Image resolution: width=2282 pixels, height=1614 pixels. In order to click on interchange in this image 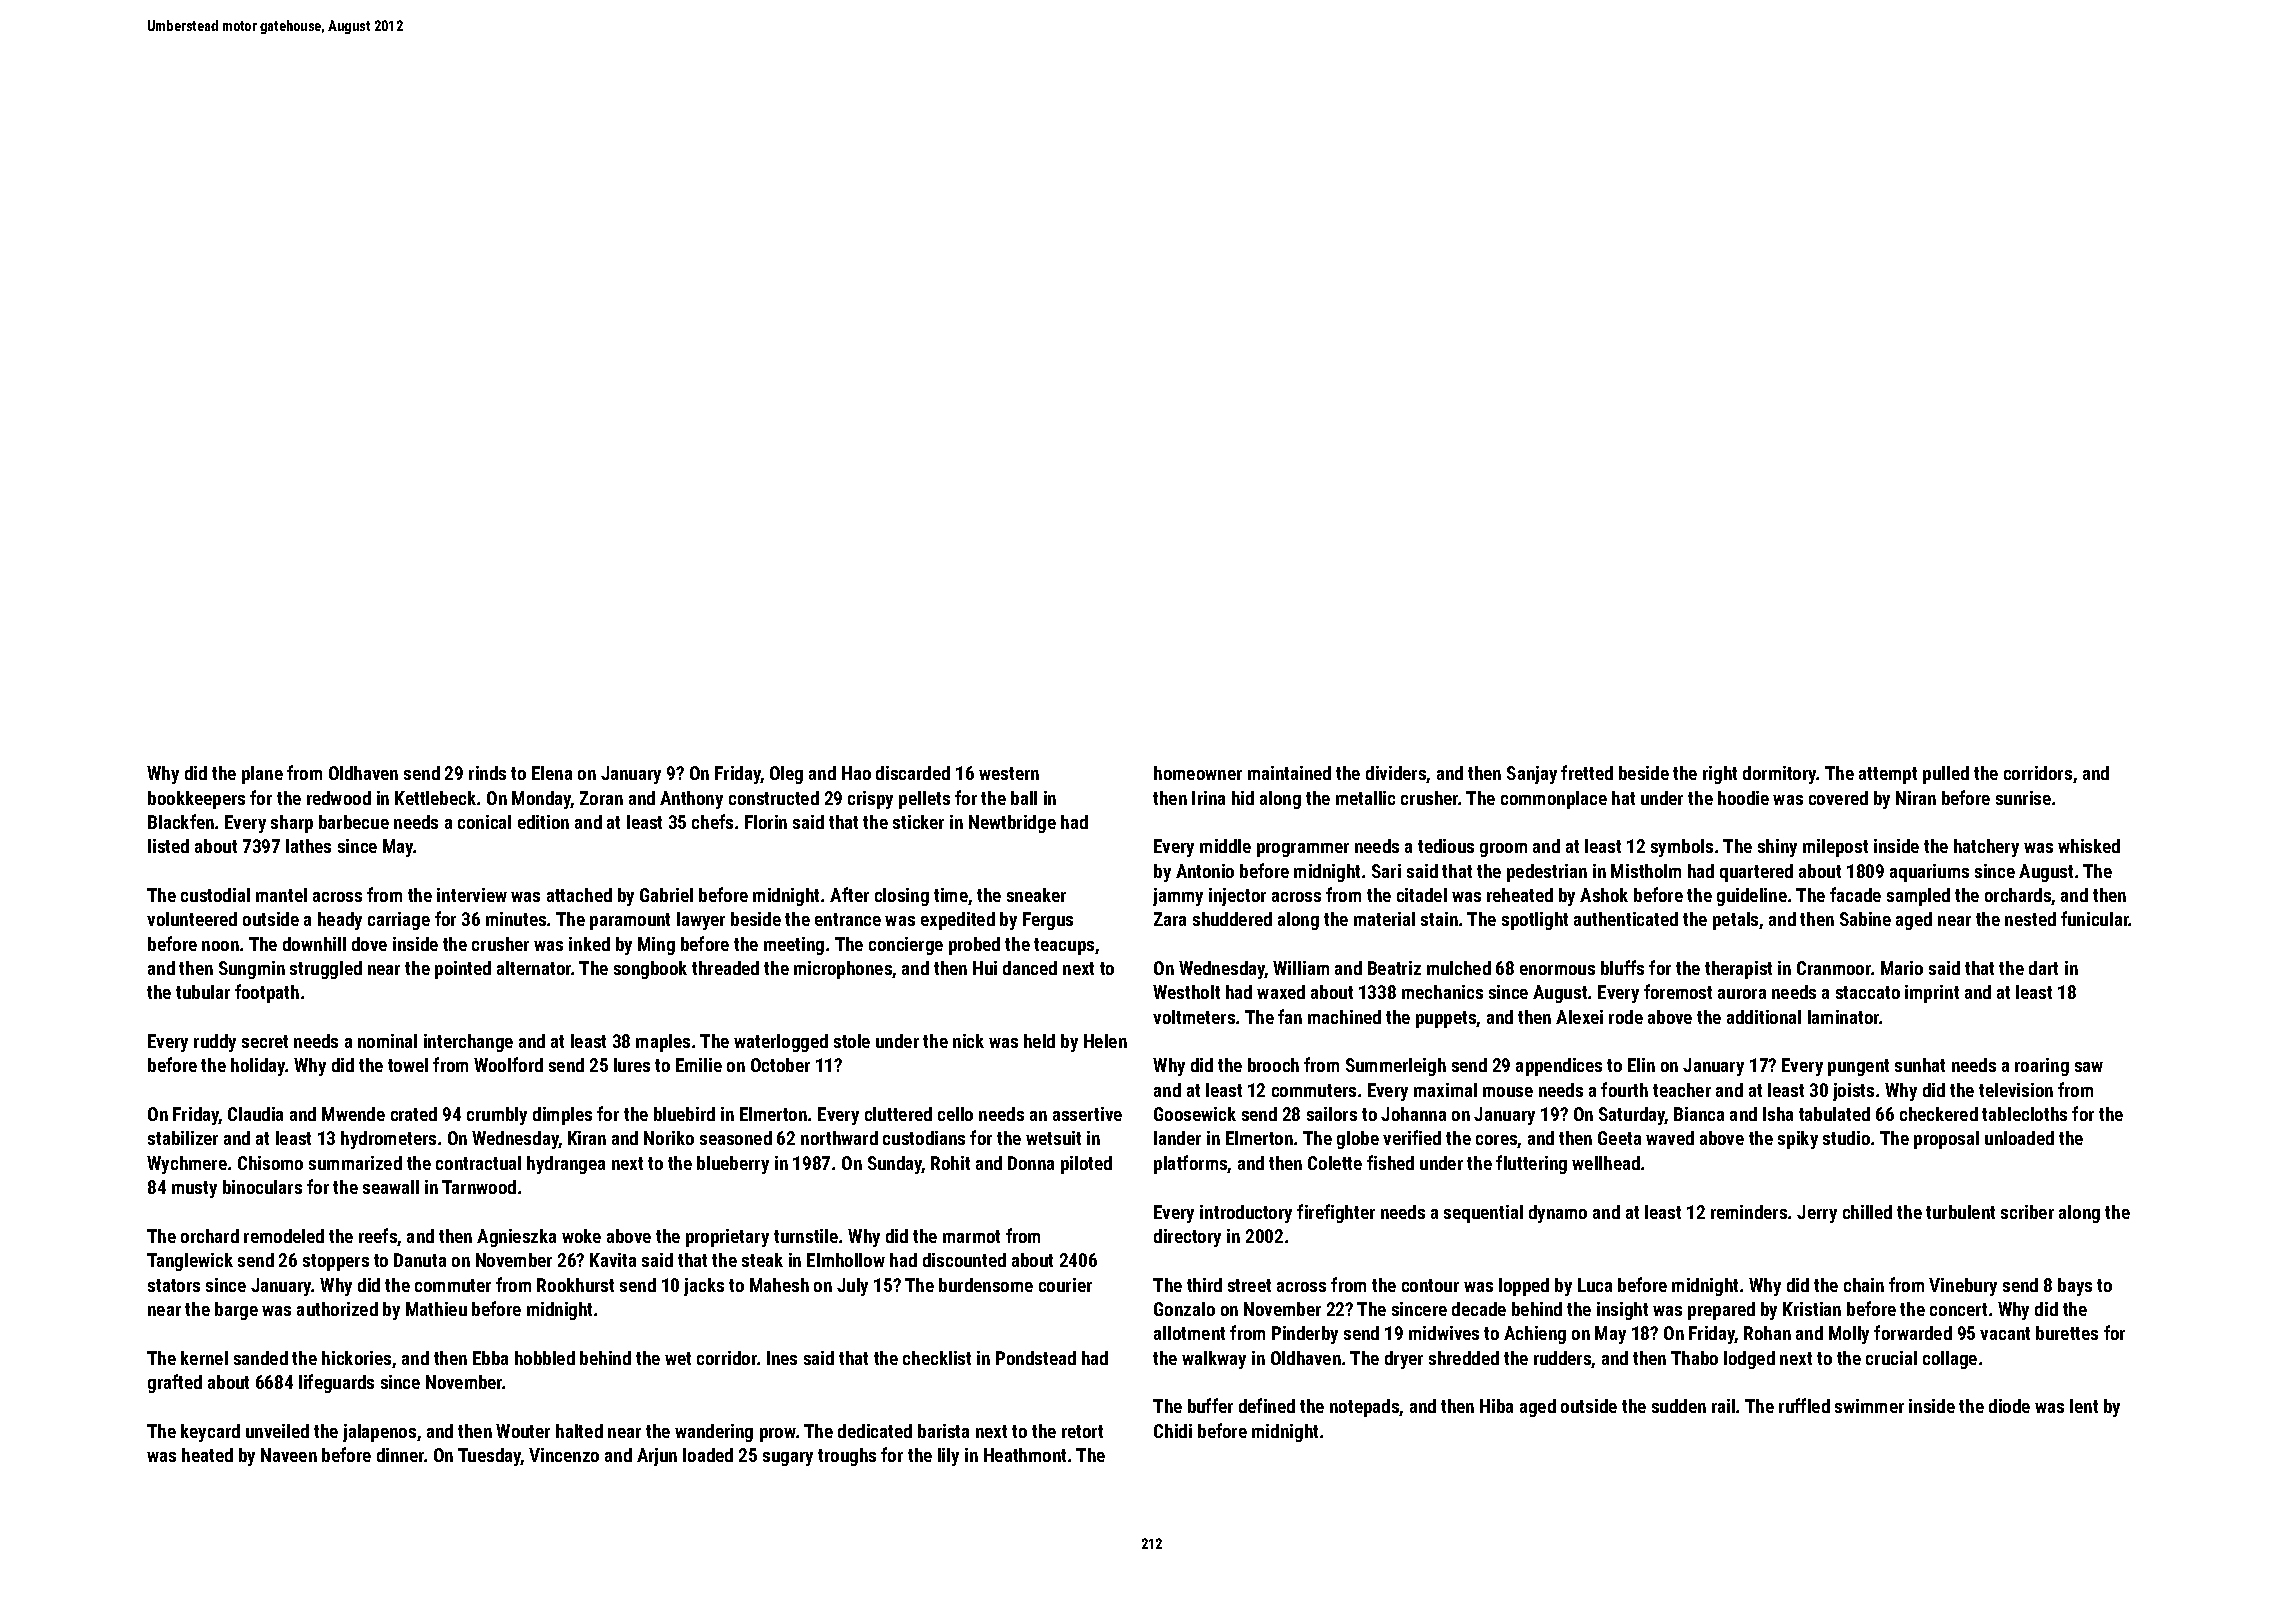, I will do `click(468, 1043)`.
